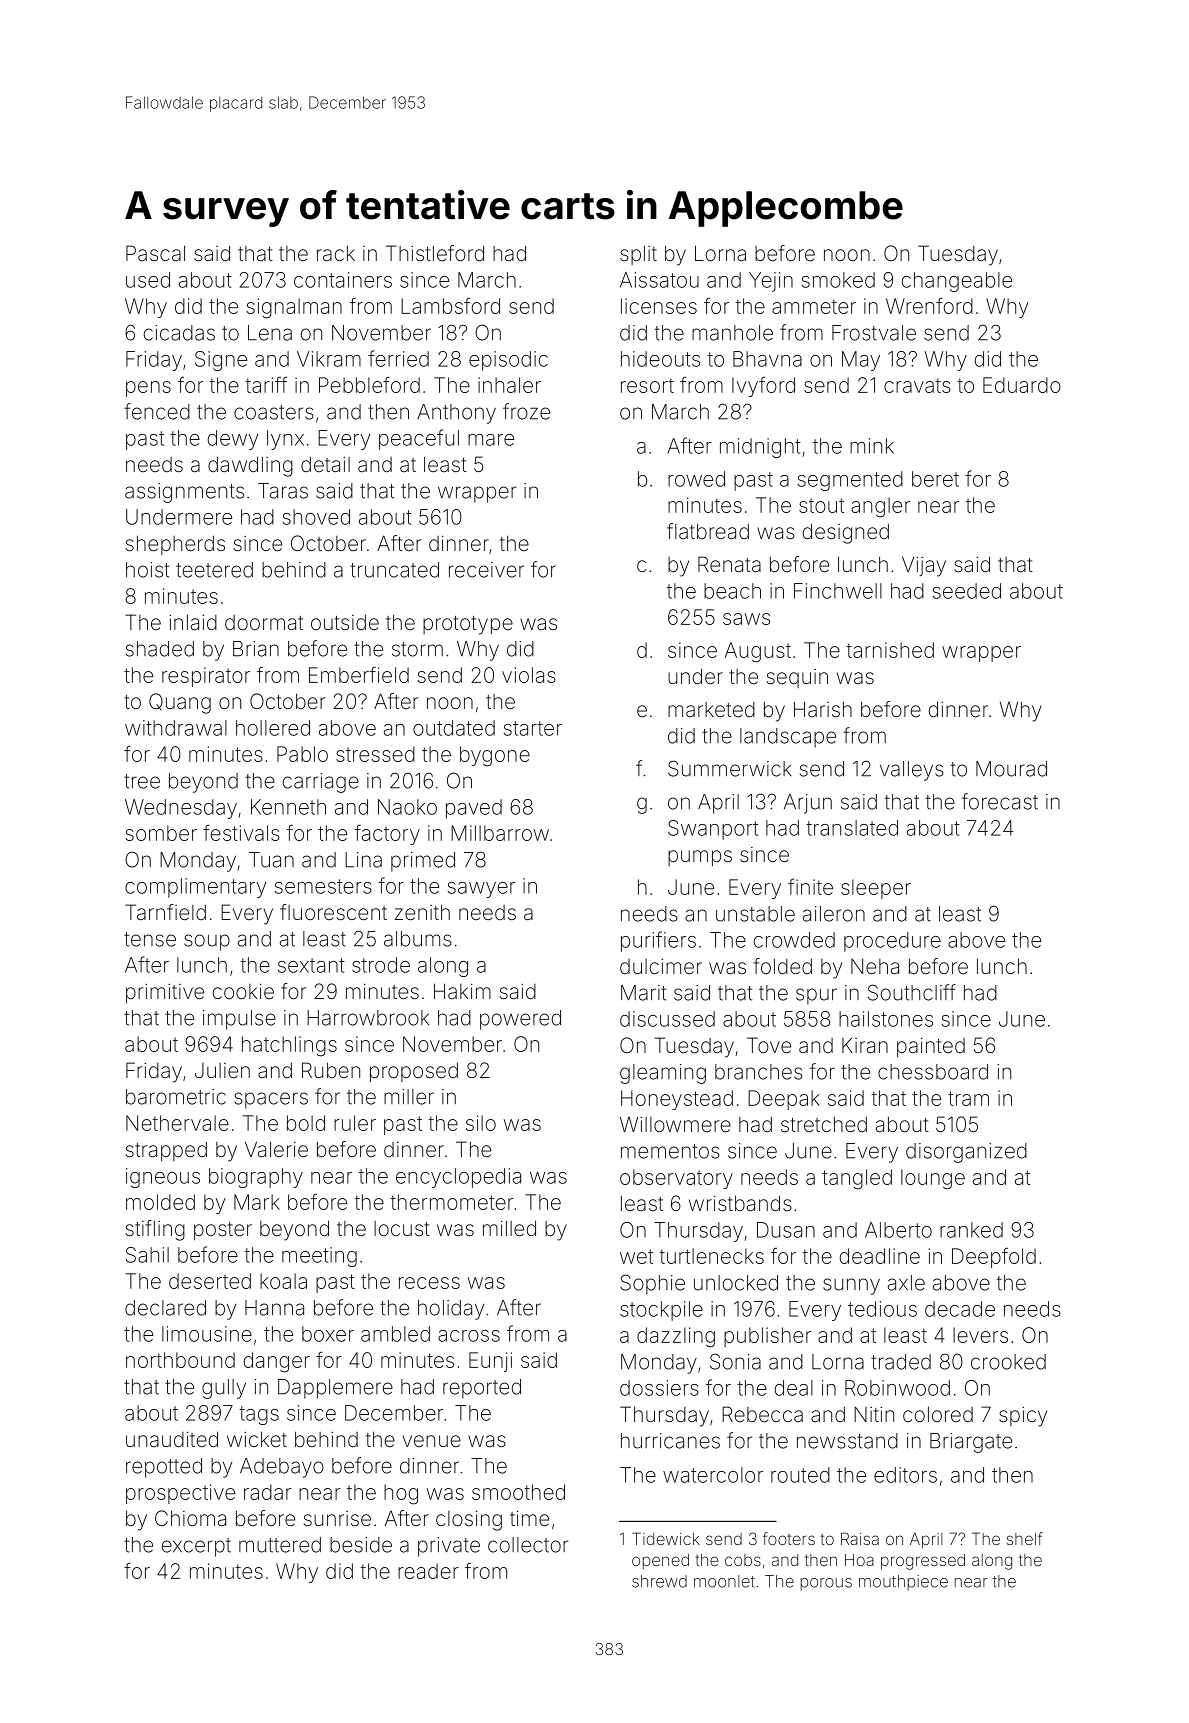 The width and height of the screenshot is (1189, 1723). Describe the element at coordinates (857, 1179) in the screenshot. I see `tangled` at that location.
